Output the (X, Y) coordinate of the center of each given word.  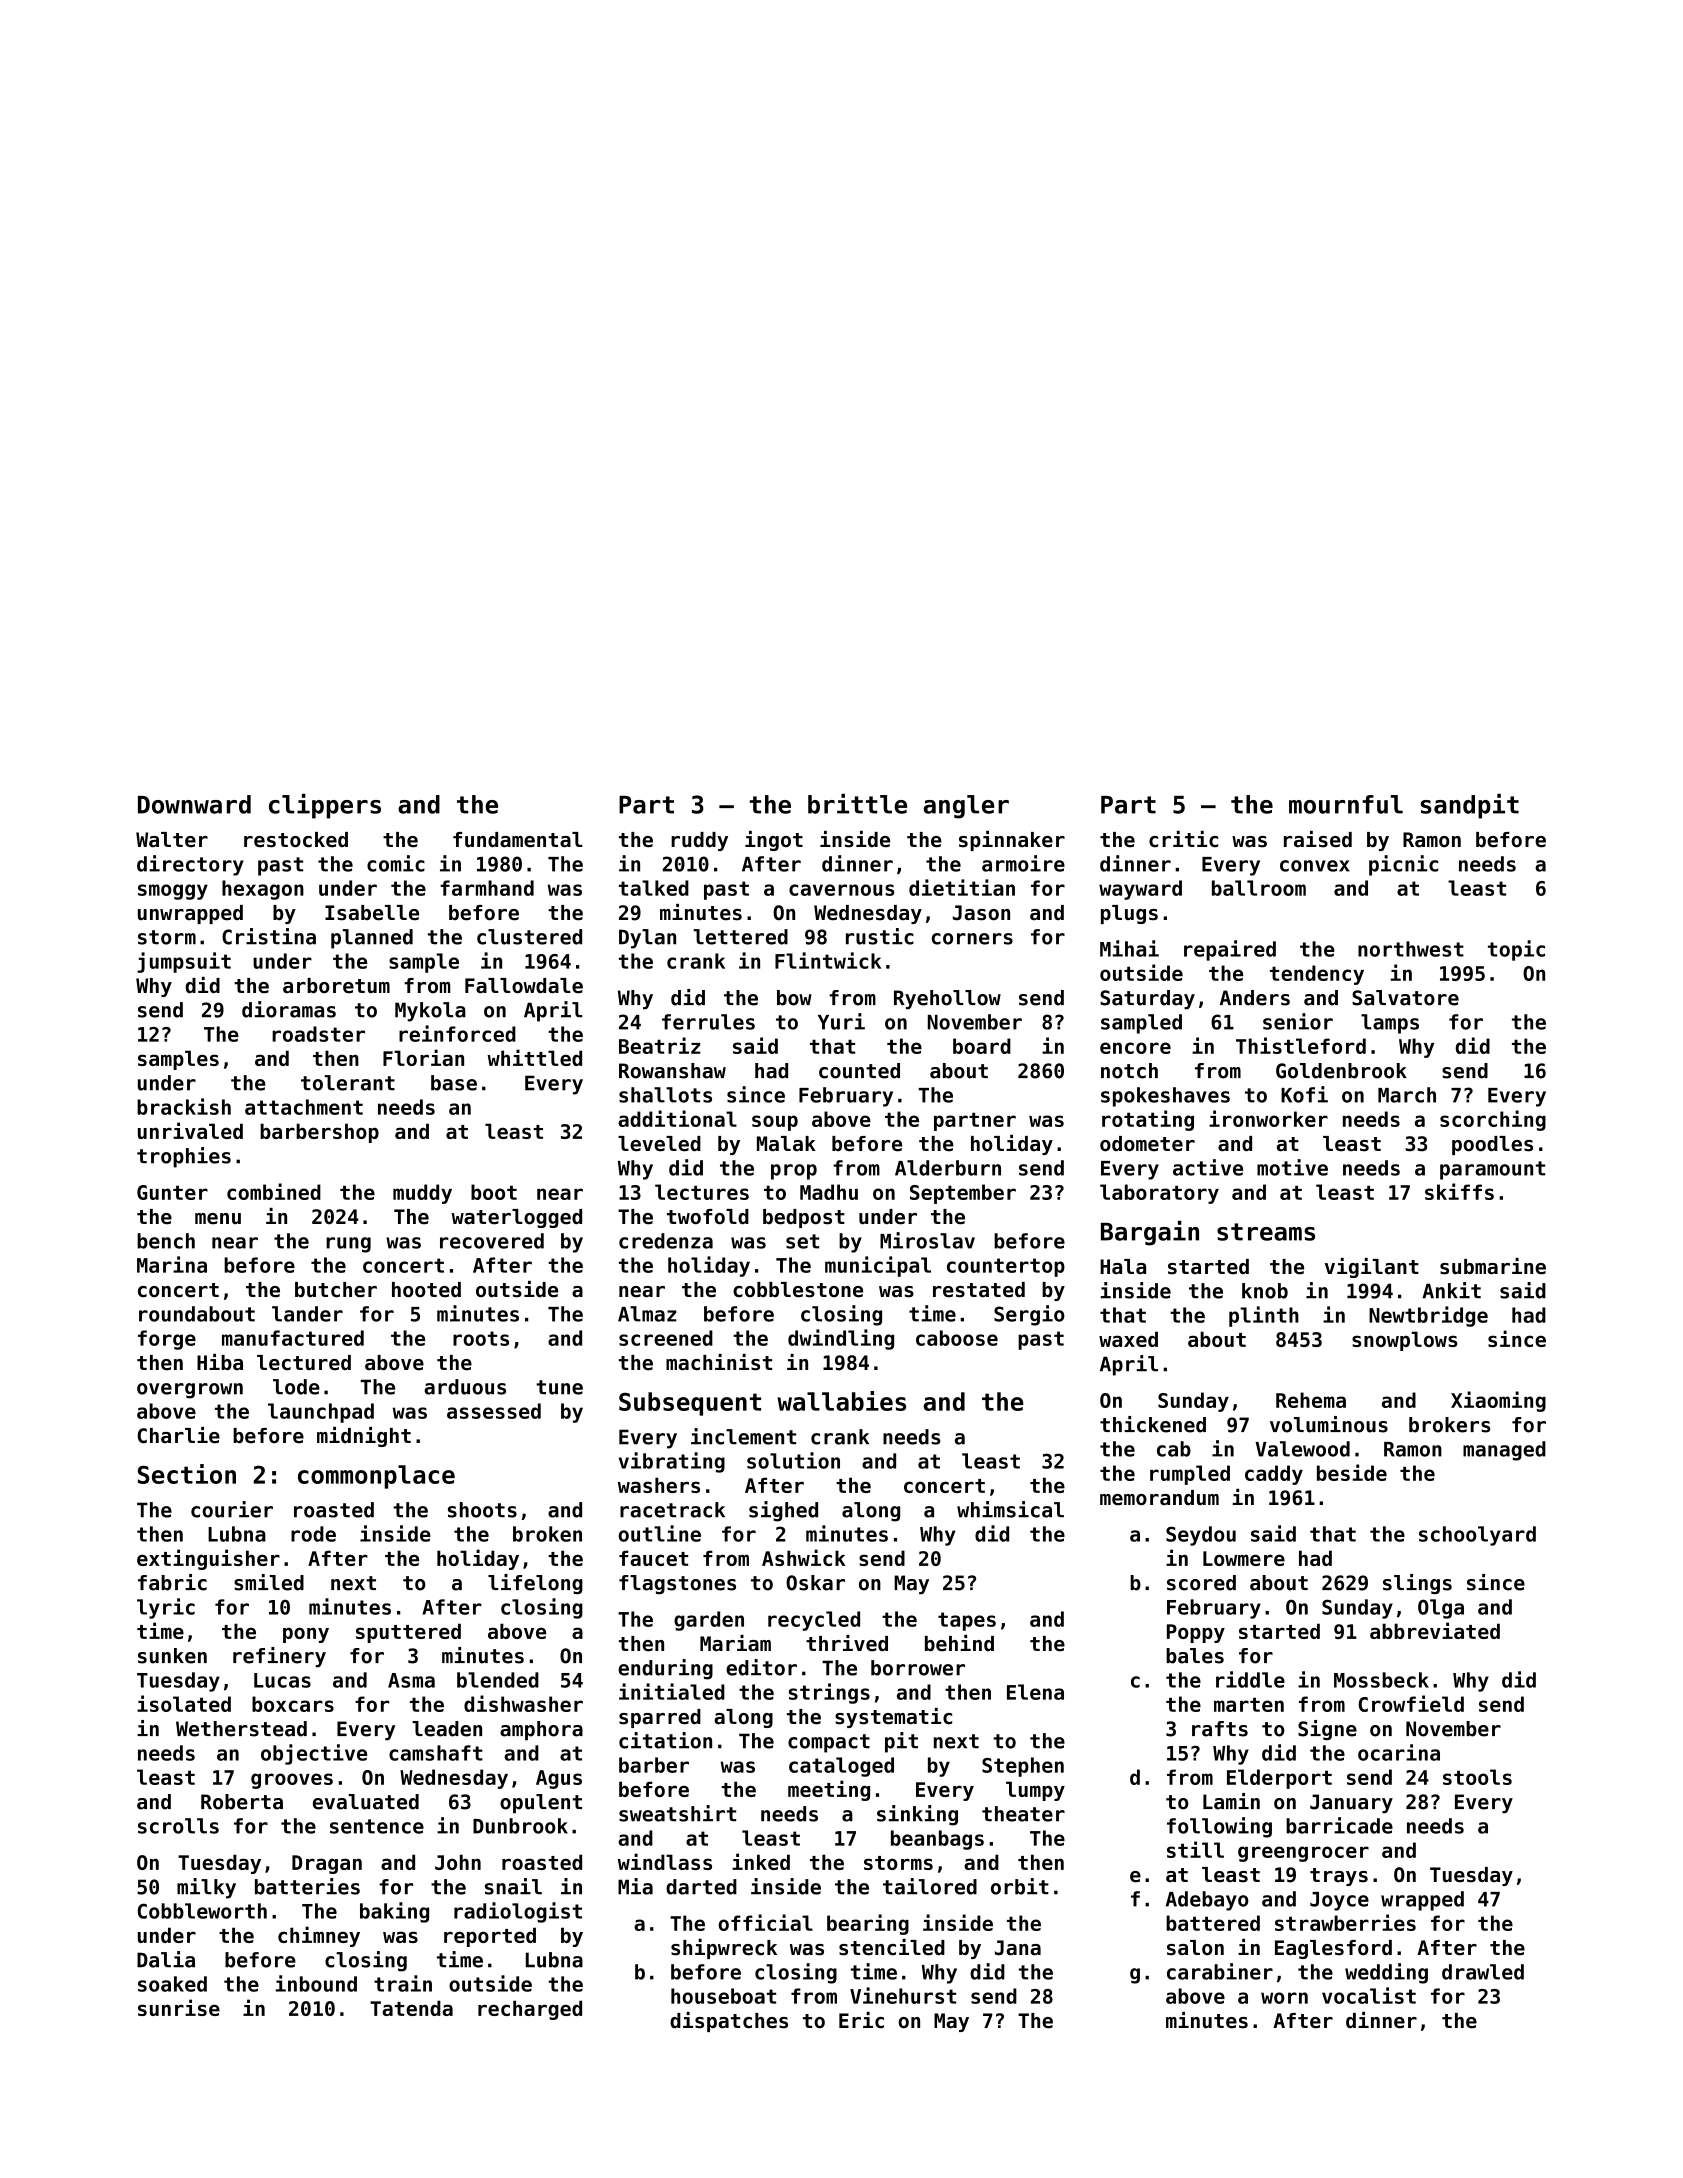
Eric (861, 2020)
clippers (325, 806)
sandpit (1470, 806)
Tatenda (411, 2008)
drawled (1483, 1972)
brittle (857, 804)
